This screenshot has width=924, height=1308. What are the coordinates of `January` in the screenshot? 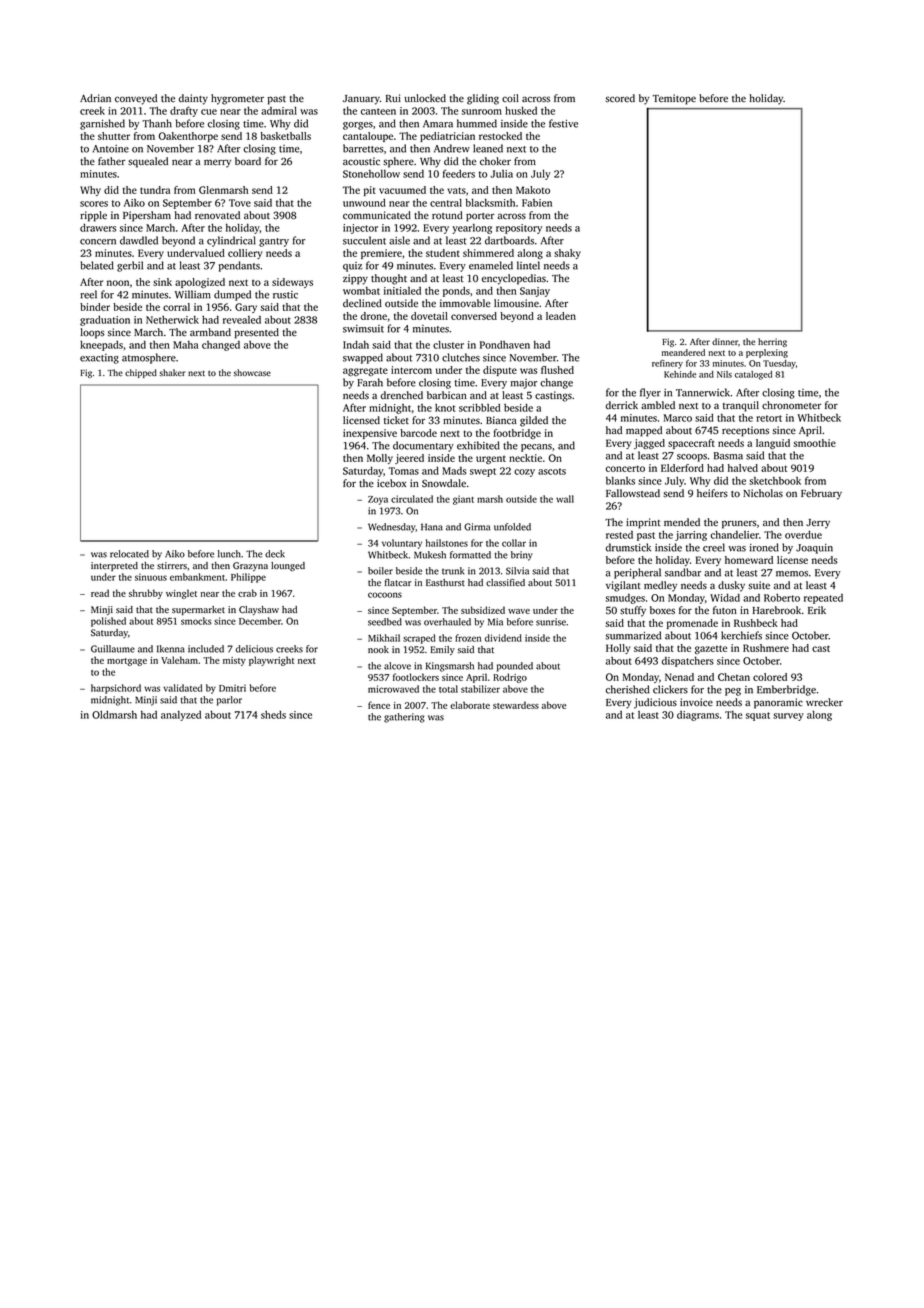 It's located at (361, 100).
